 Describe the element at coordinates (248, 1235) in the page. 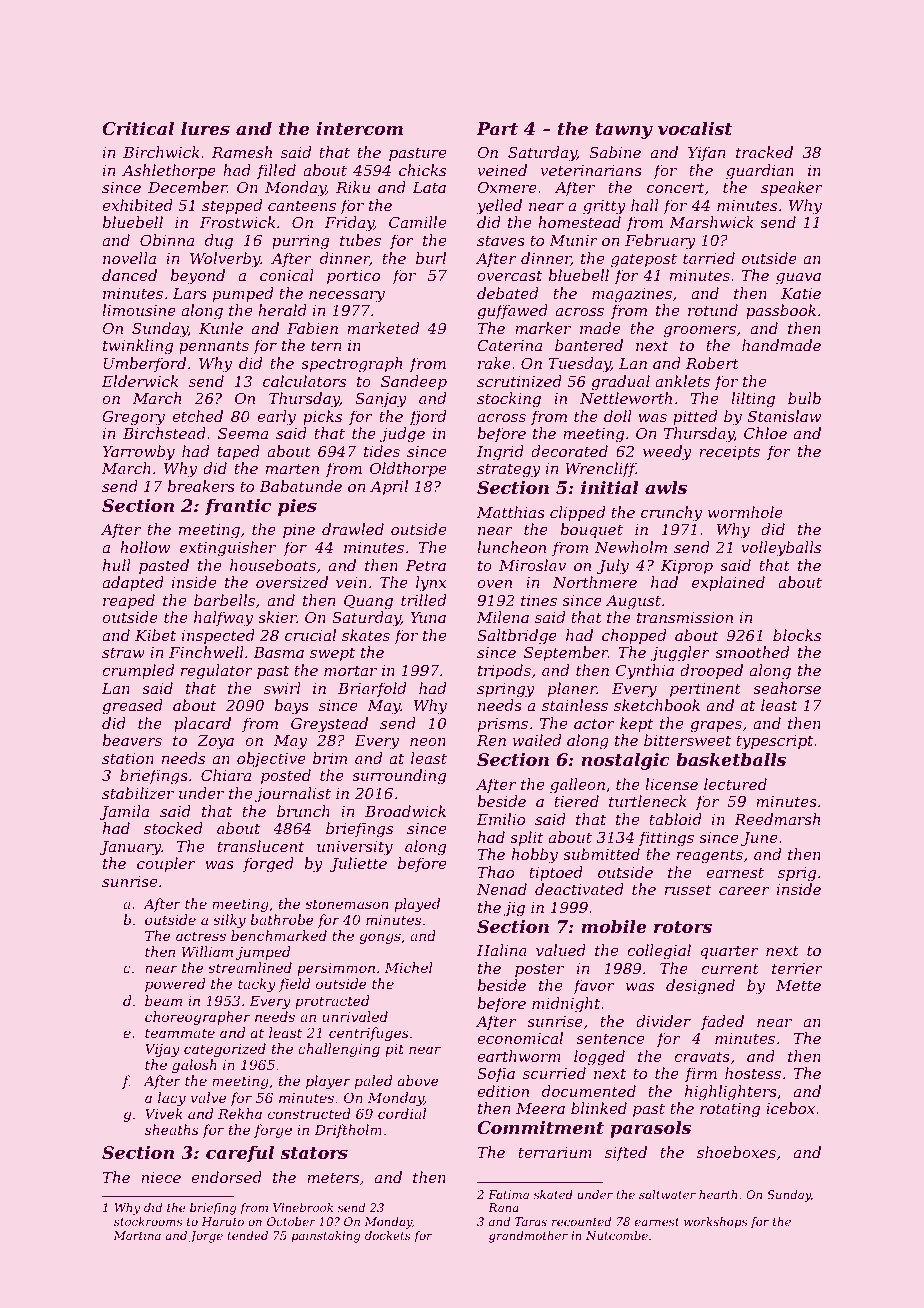

I see `tended` at that location.
